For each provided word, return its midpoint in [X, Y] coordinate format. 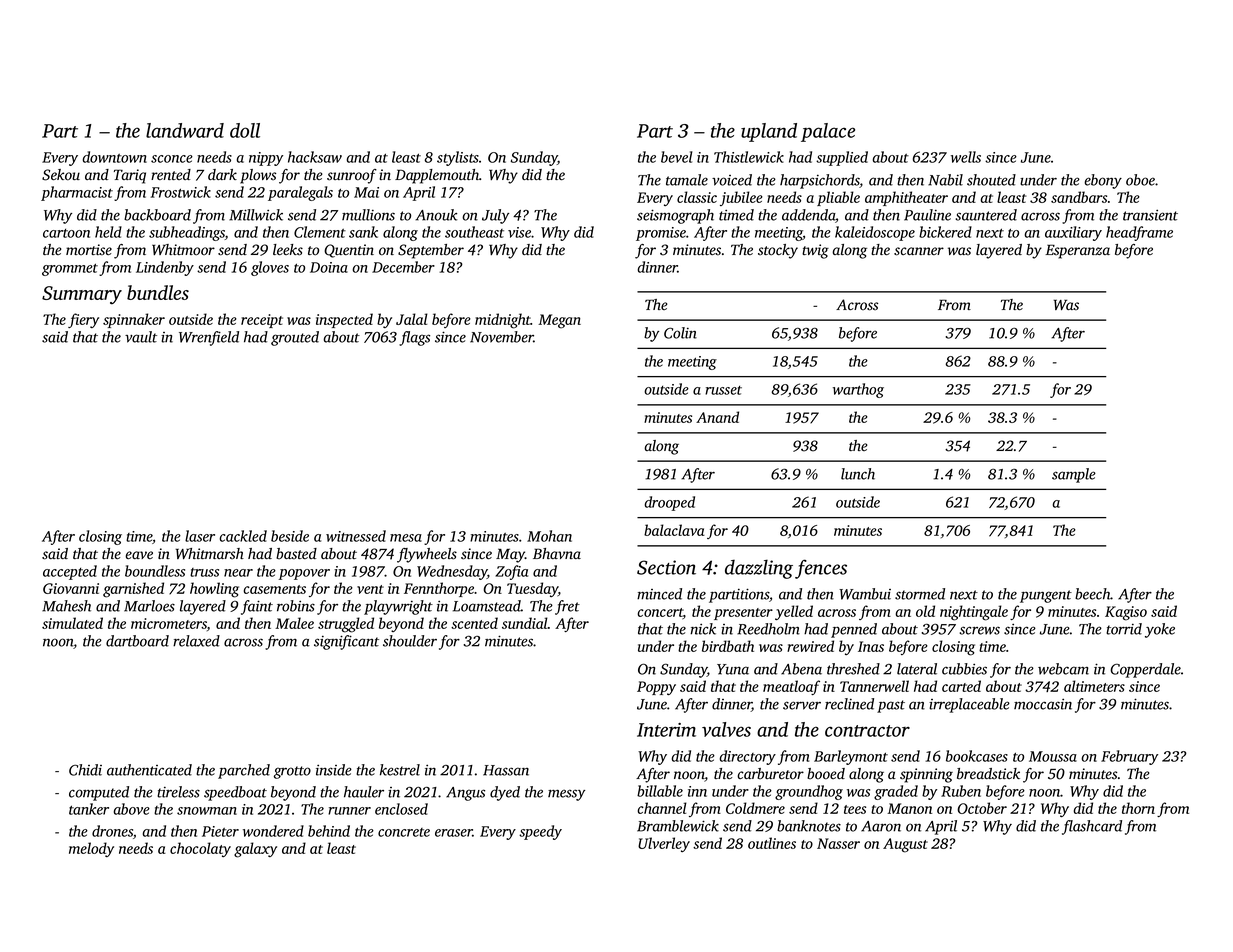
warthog [858, 390]
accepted [70, 572]
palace [828, 132]
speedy [540, 832]
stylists [458, 158]
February [1129, 757]
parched [244, 771]
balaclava [674, 530]
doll [245, 130]
